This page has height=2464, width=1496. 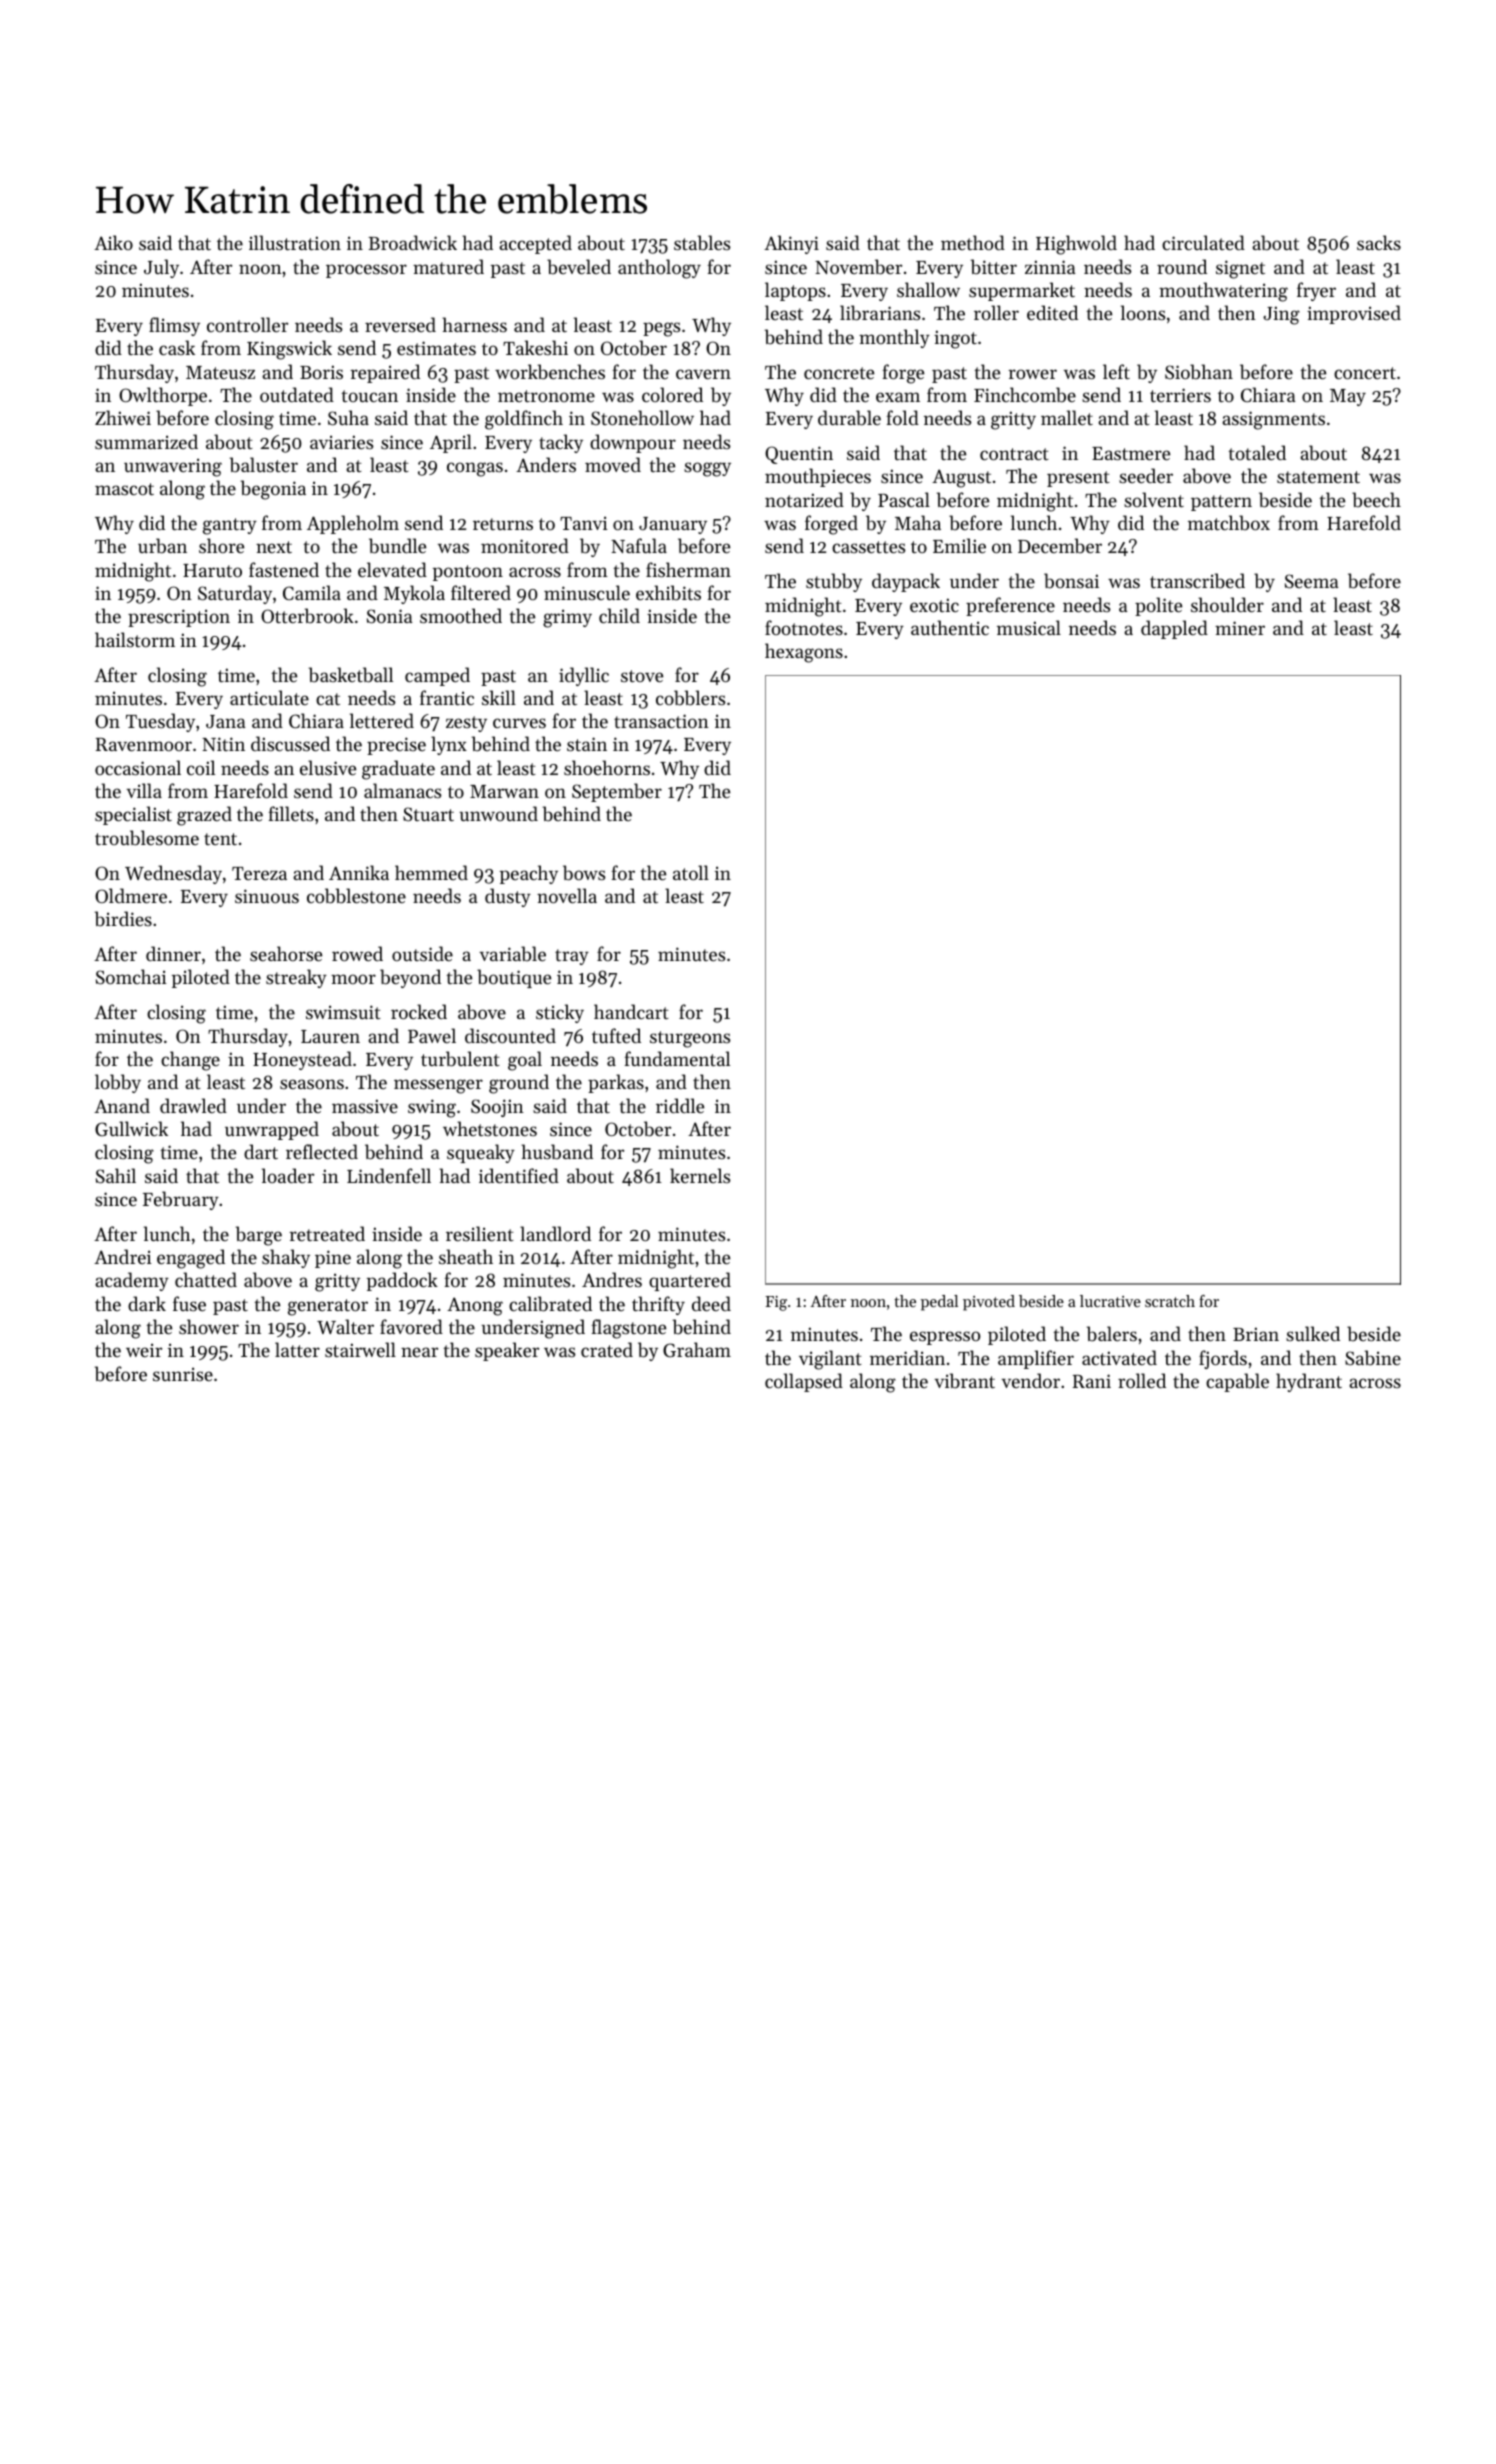 I want to click on Seema, so click(x=1312, y=581).
